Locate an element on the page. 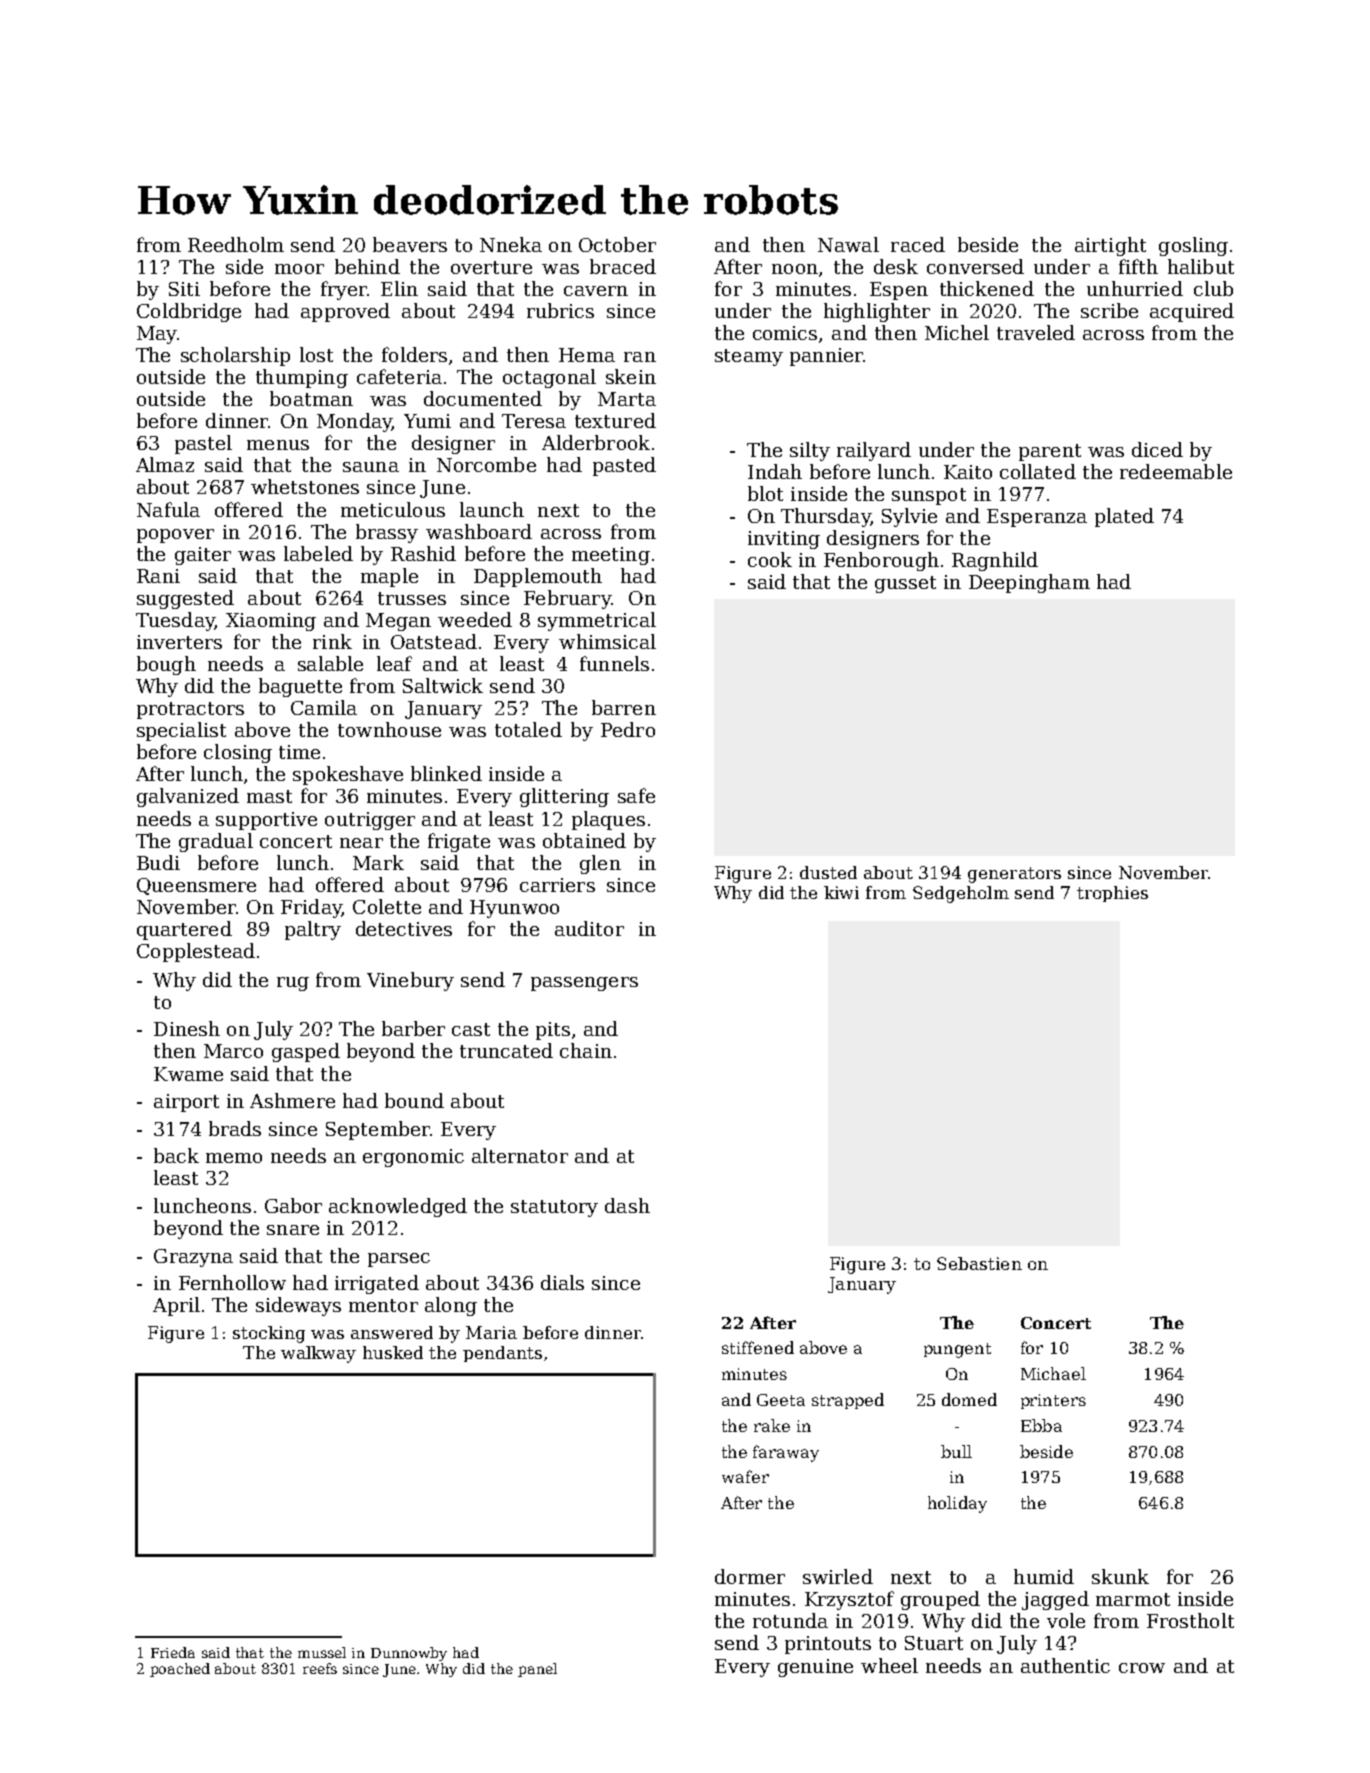  Nawal is located at coordinates (848, 244).
